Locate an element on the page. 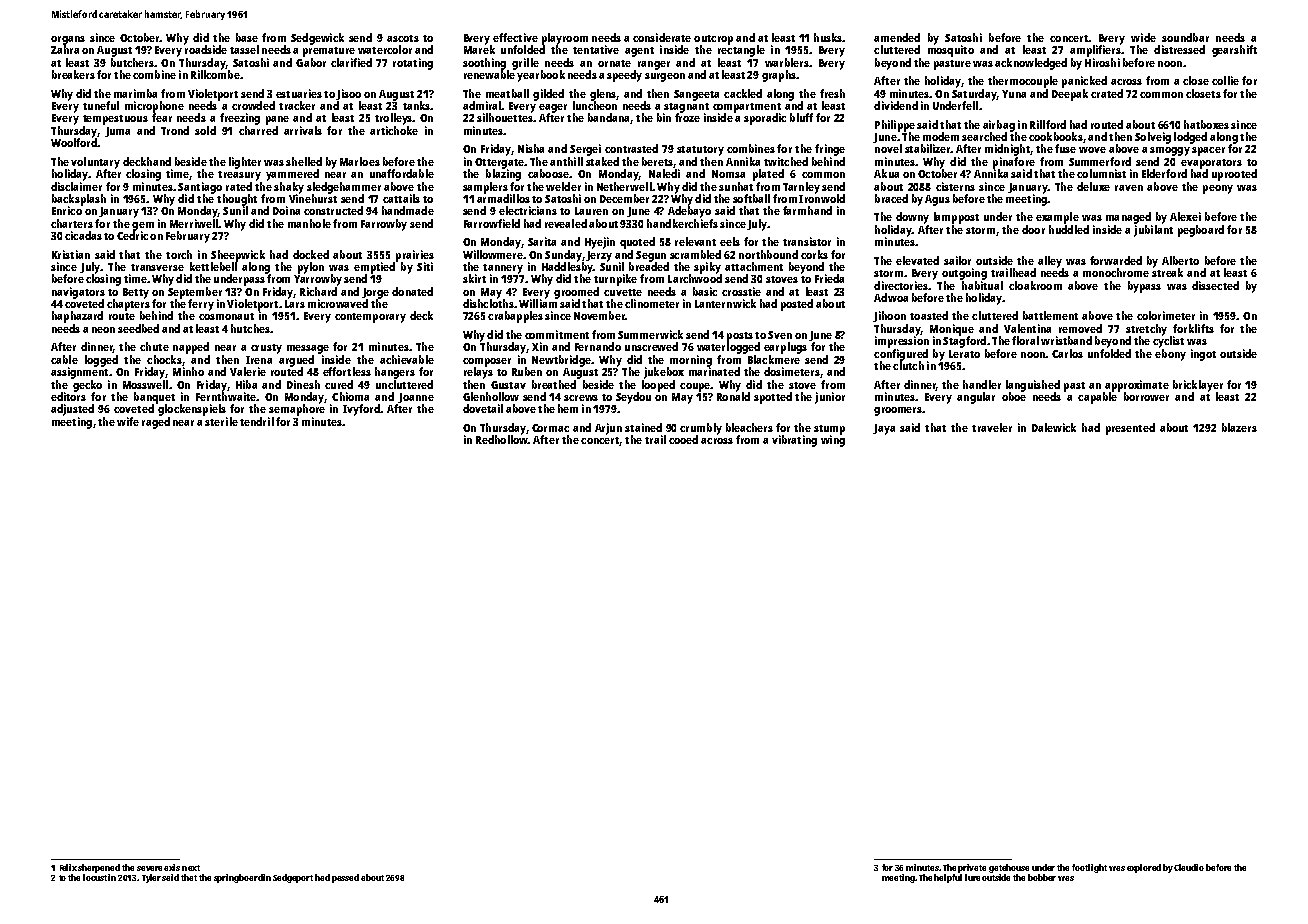 Image resolution: width=1308 pixels, height=924 pixels. Tyler is located at coordinates (151, 878).
